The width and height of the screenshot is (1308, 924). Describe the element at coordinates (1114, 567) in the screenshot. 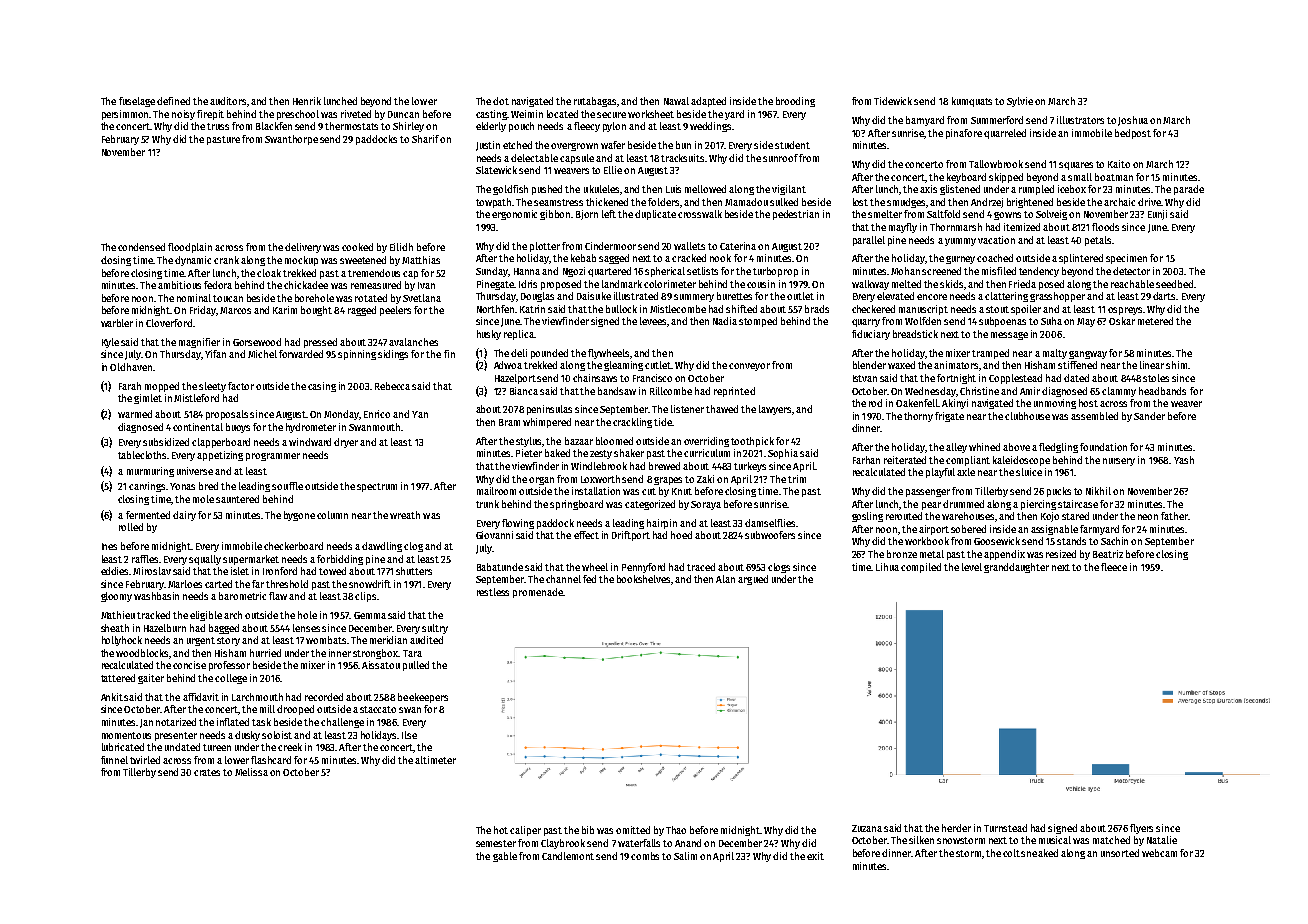

I see `fleece` at that location.
